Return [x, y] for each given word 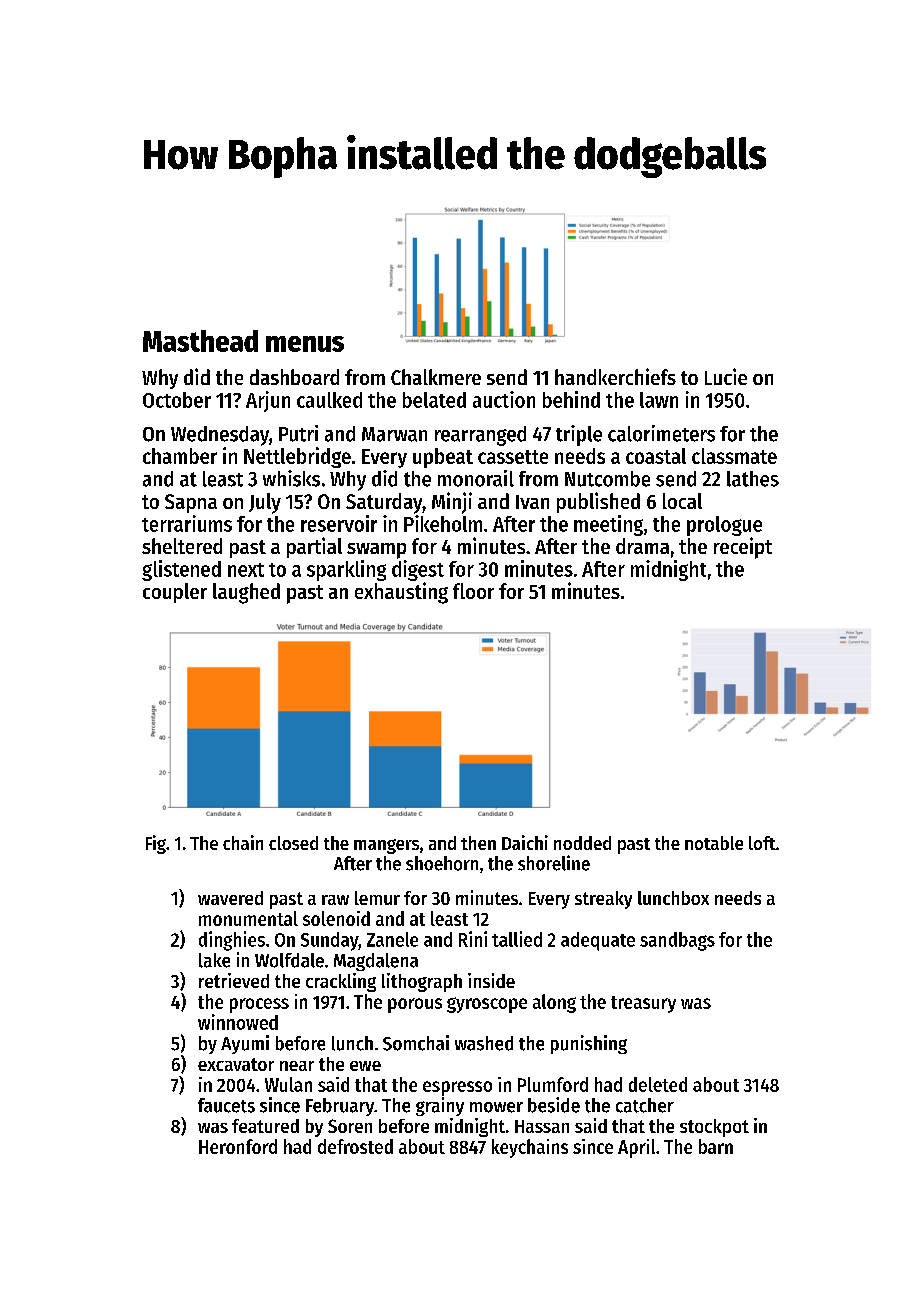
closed [293, 843]
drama [642, 546]
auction [504, 399]
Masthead [200, 341]
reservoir [339, 523]
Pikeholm [443, 523]
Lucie [726, 376]
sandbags [677, 941]
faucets [226, 1105]
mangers [386, 846]
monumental [248, 918]
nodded [582, 843]
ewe [365, 1066]
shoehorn [442, 863]
